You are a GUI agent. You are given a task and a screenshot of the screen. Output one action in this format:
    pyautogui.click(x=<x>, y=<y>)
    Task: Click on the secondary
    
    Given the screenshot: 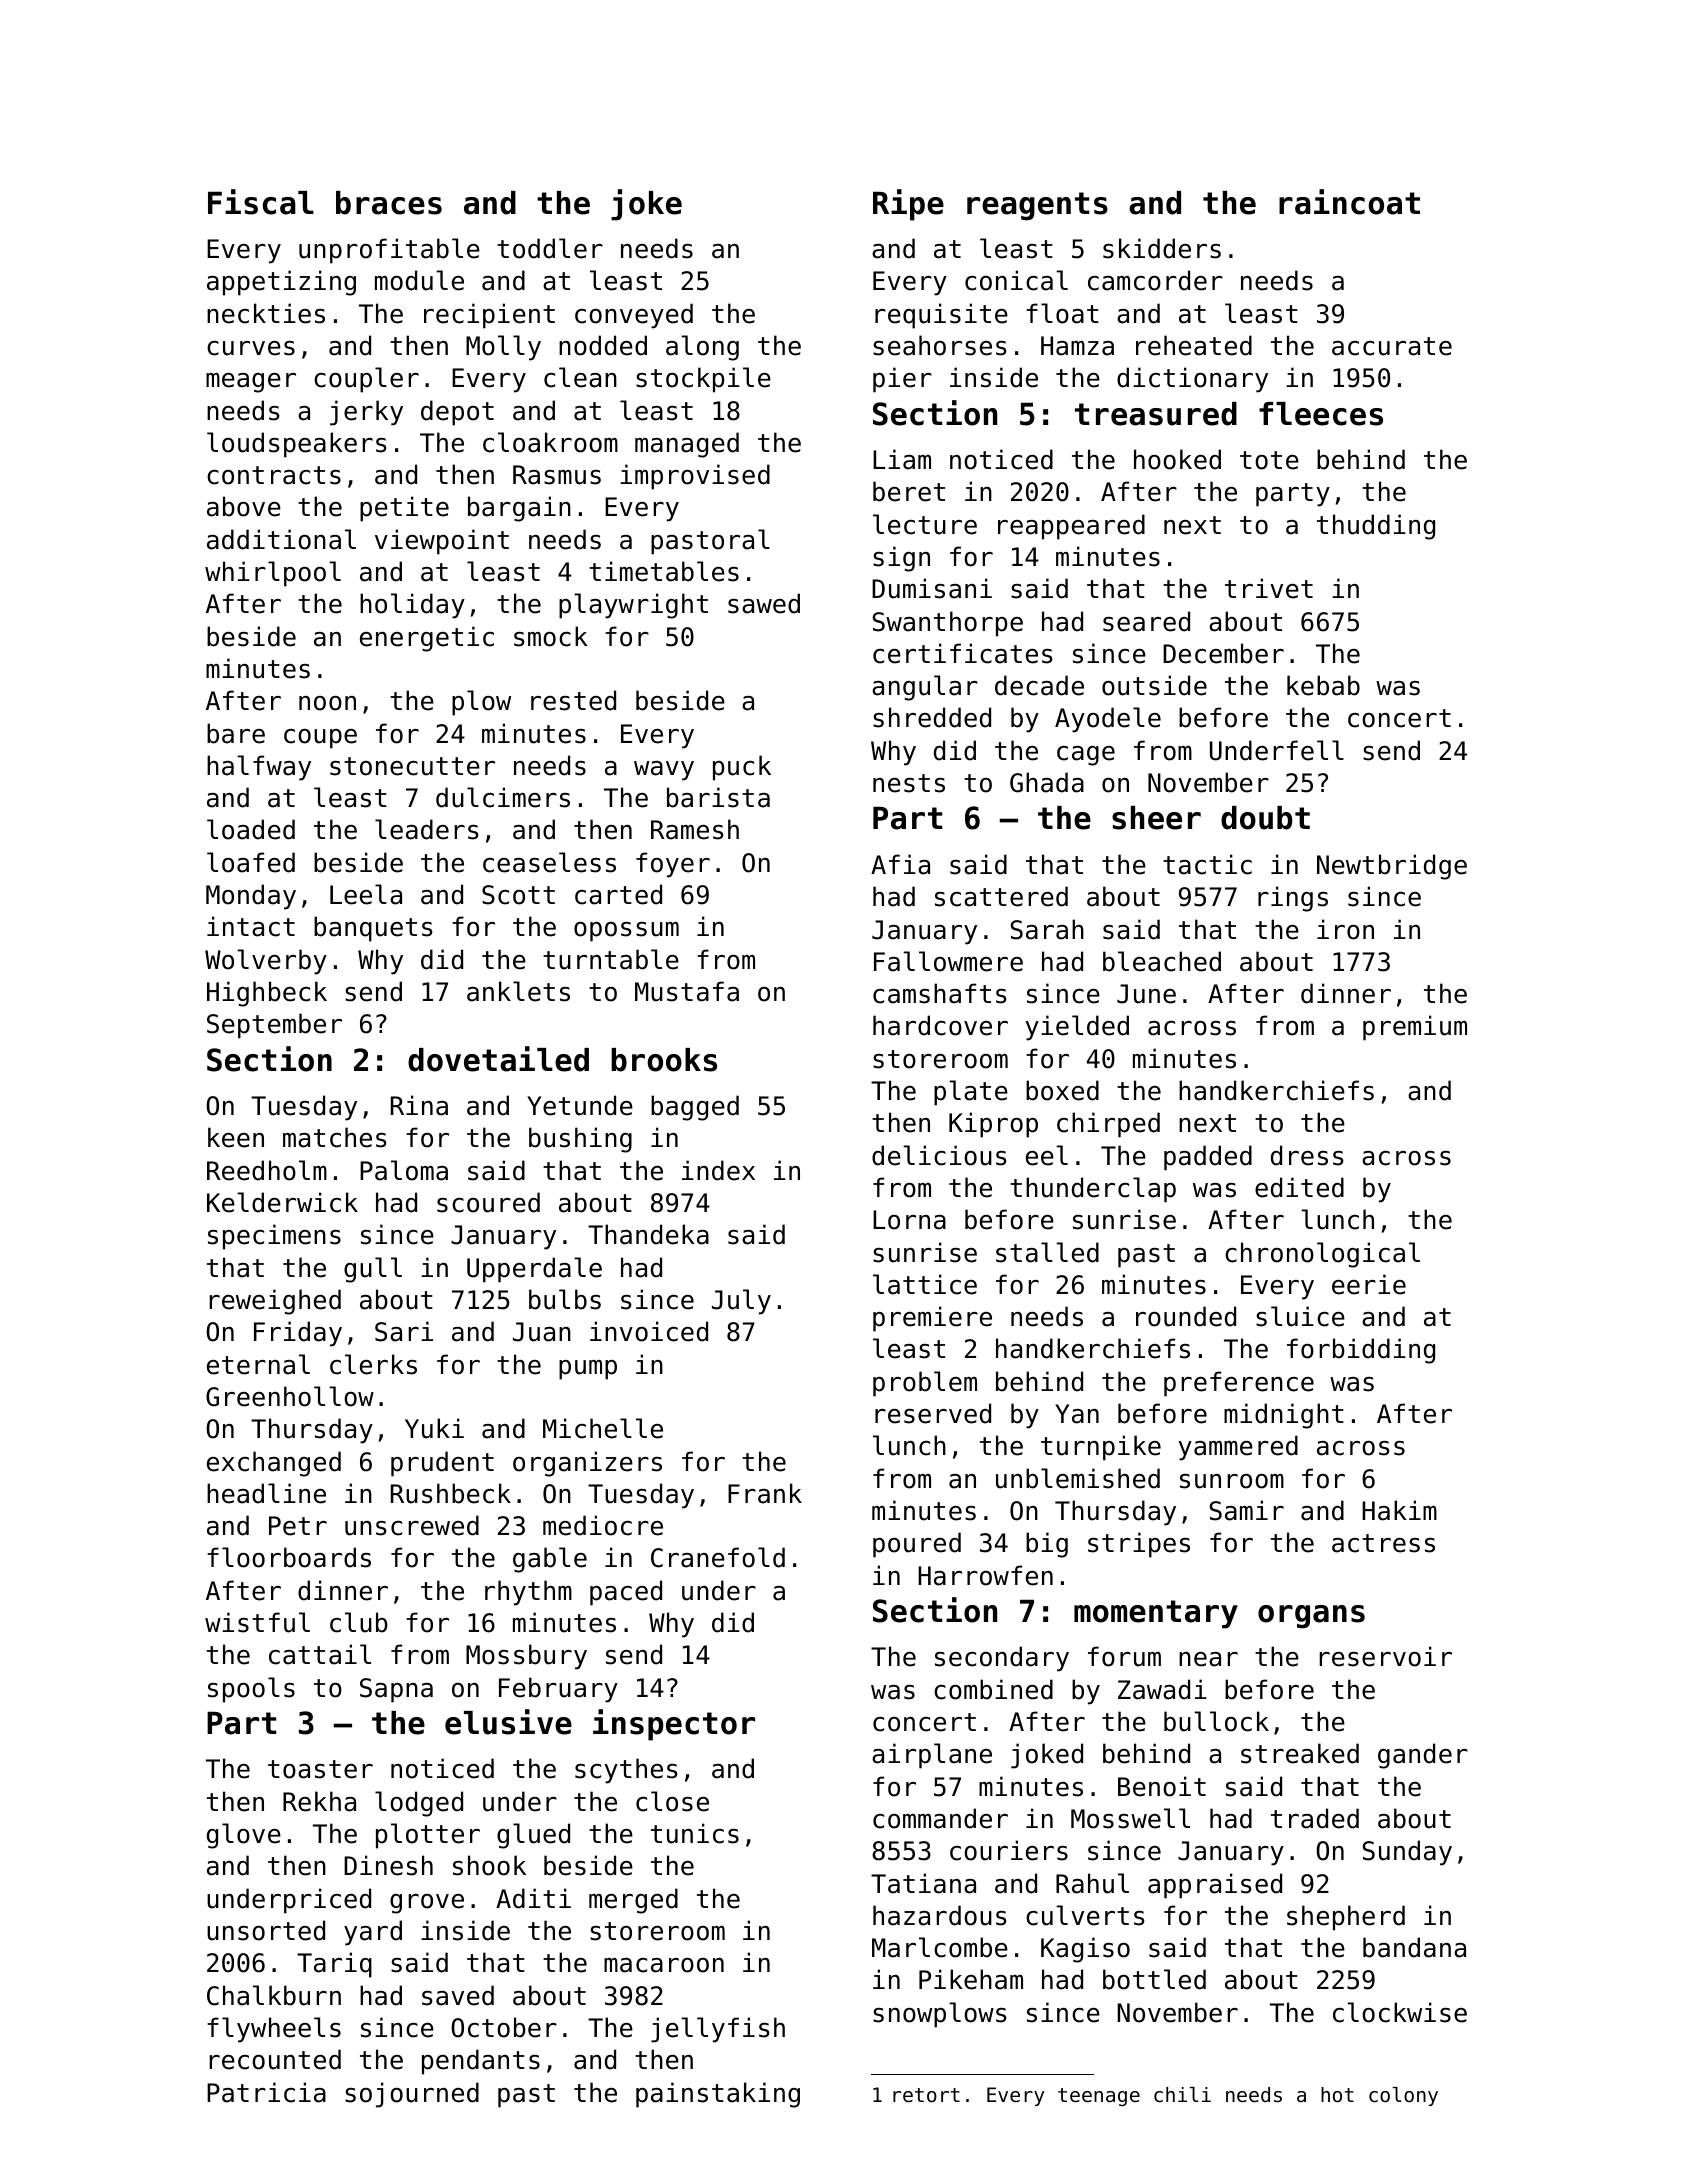 What is the action you would take?
    pyautogui.click(x=1002, y=1659)
